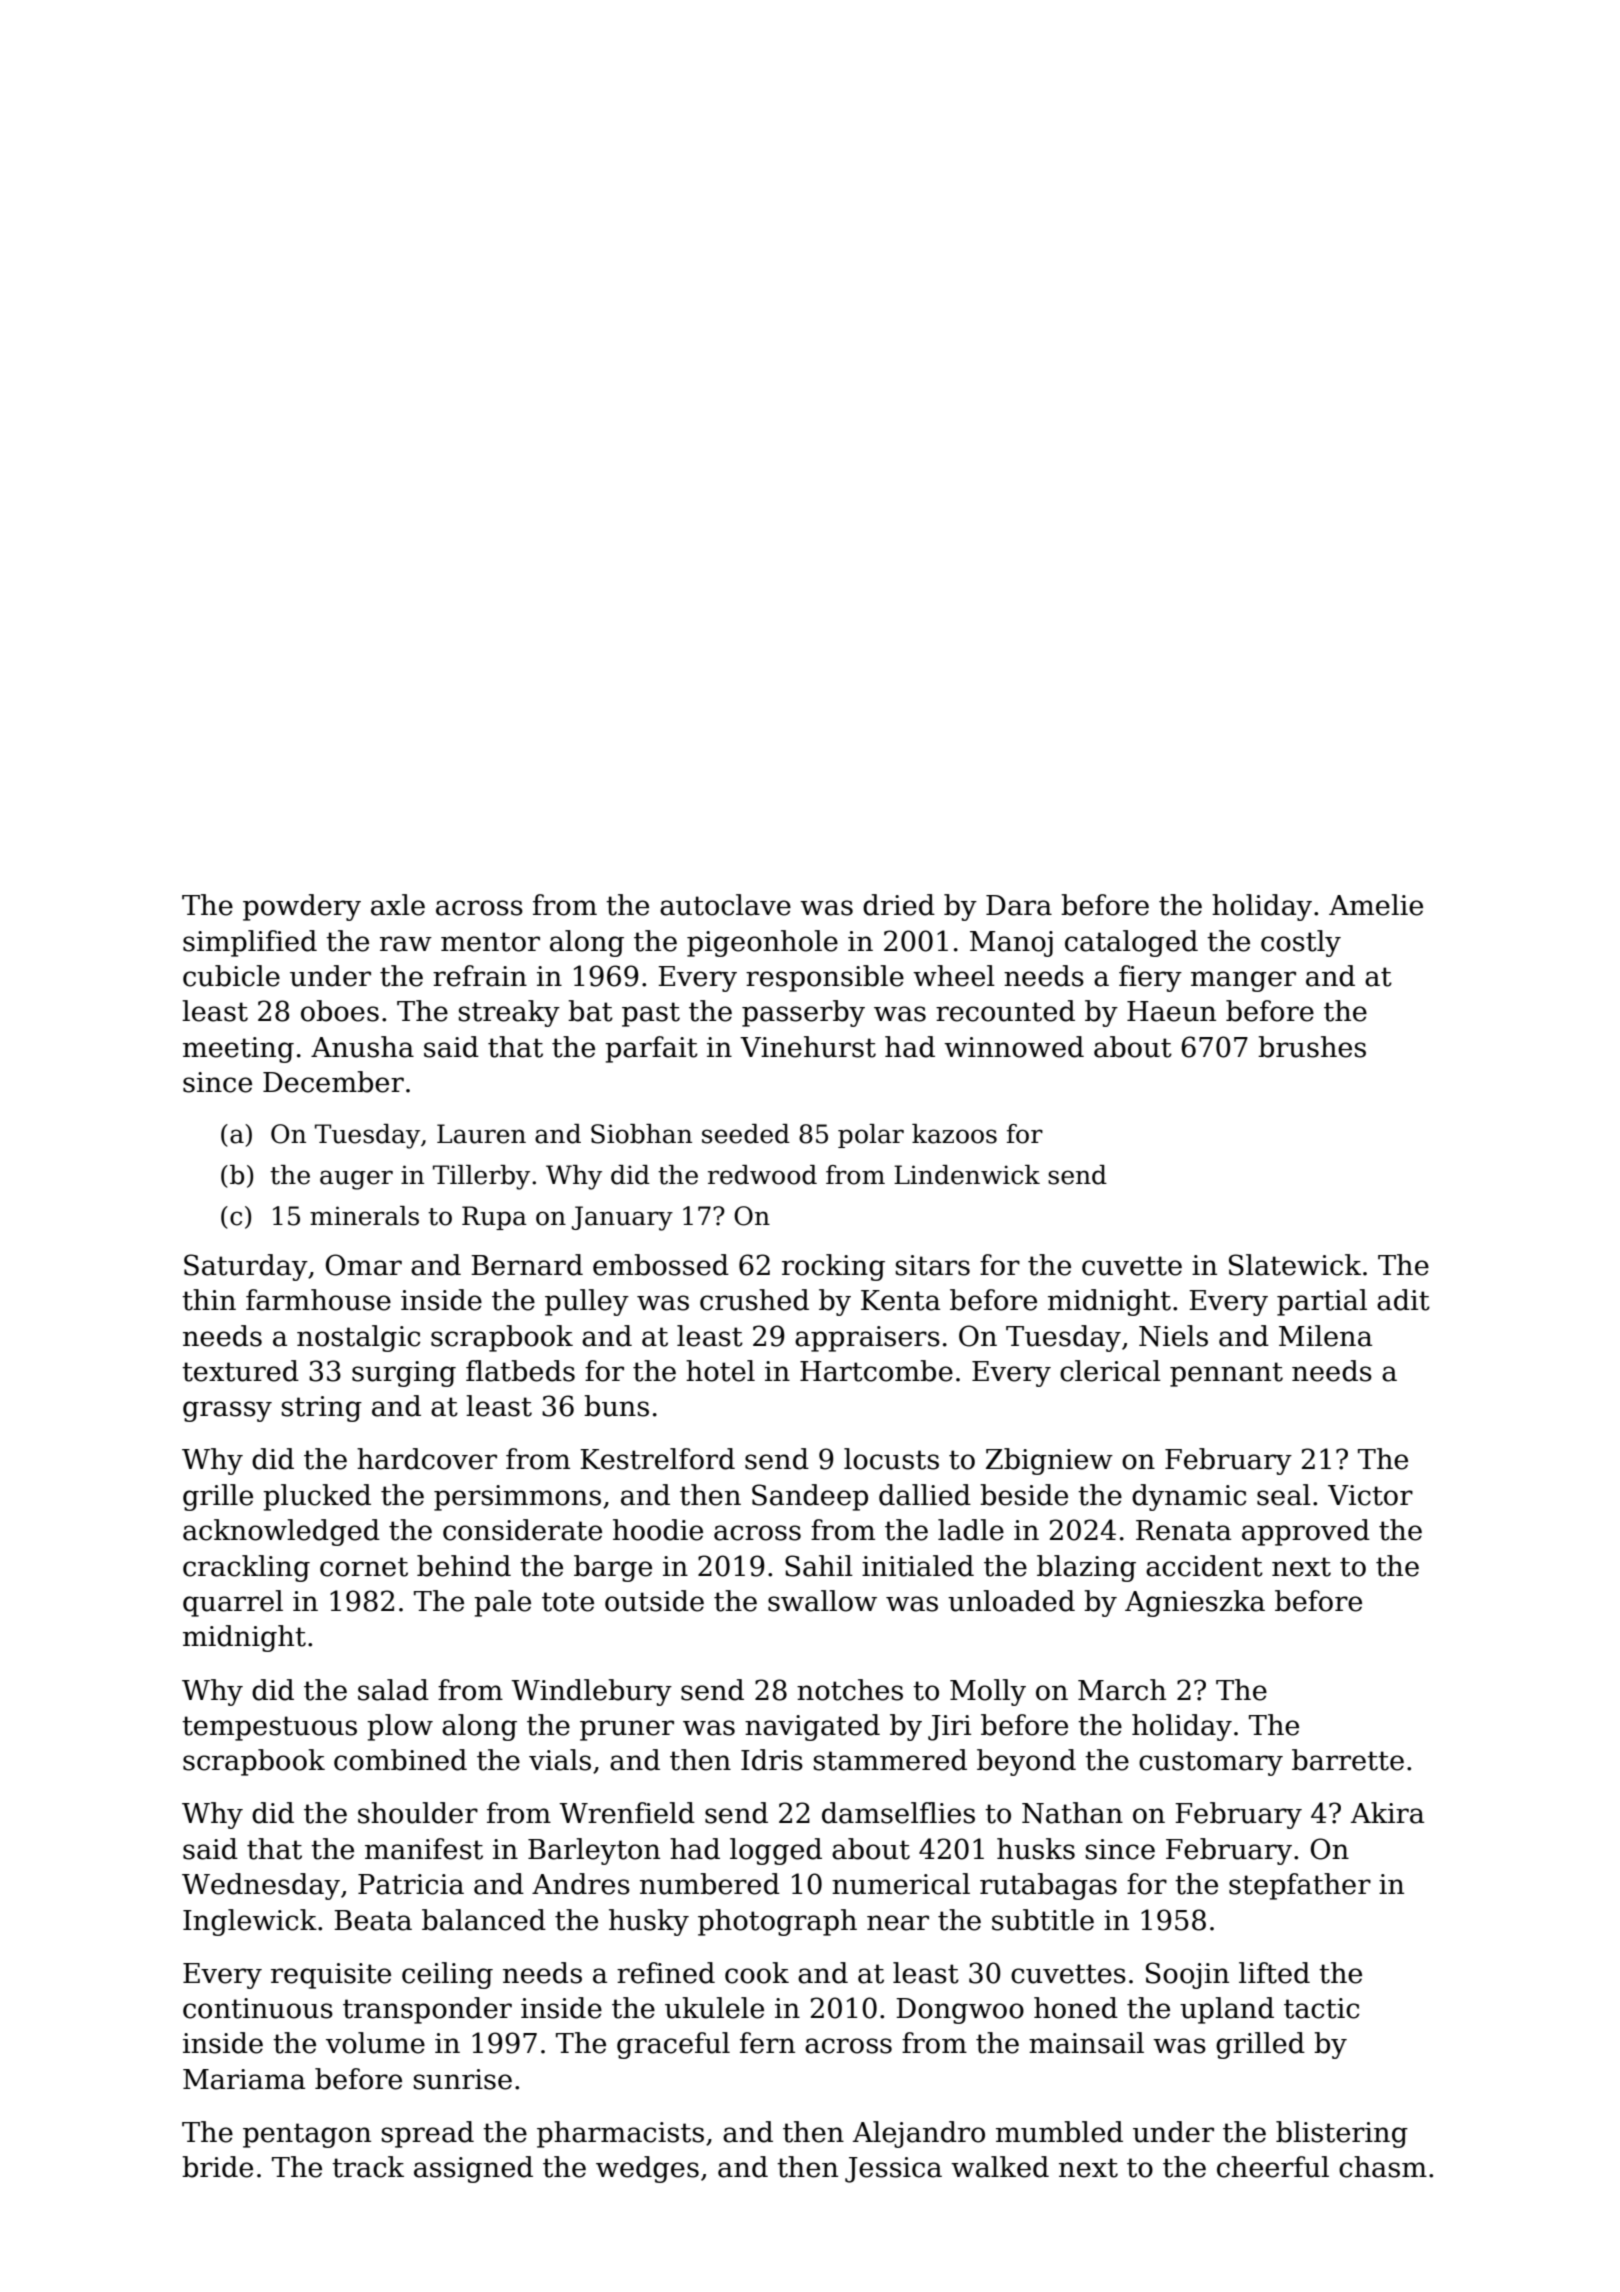 The height and width of the image is (2292, 1620). What do you see at coordinates (527, 1265) in the image?
I see `Bernard` at bounding box center [527, 1265].
